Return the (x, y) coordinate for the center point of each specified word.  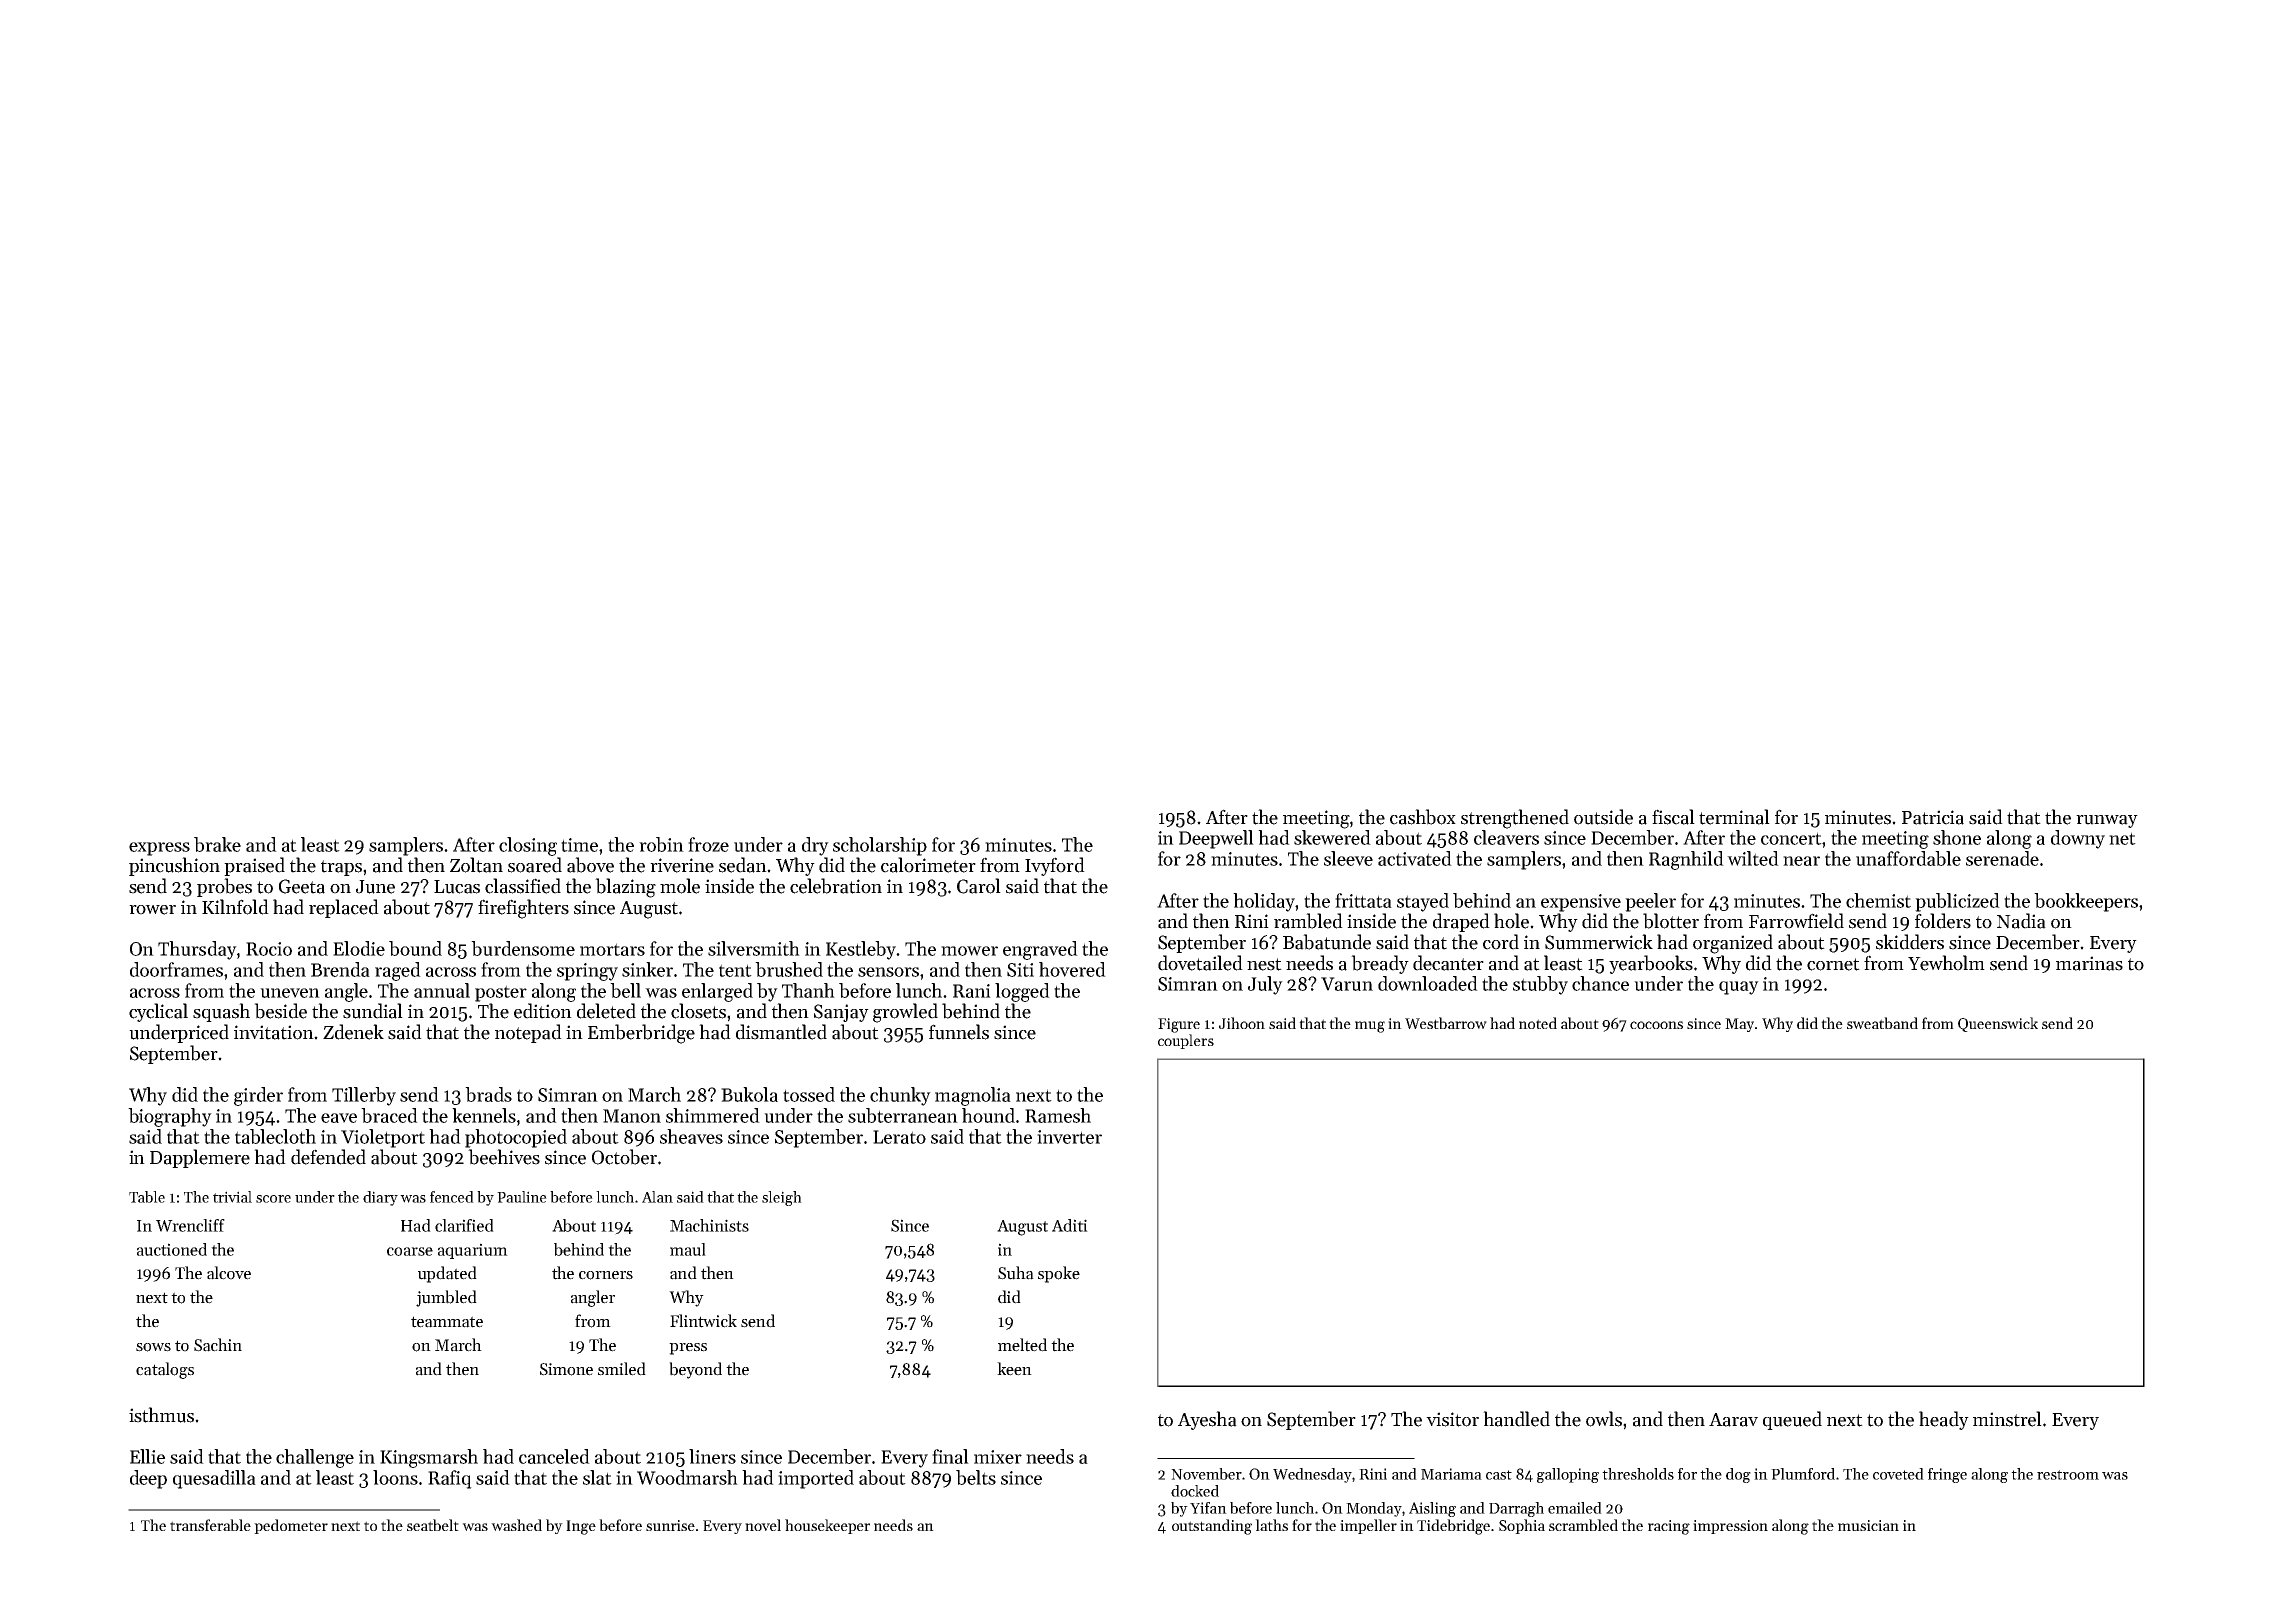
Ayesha (1207, 1420)
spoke (1059, 1274)
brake (217, 844)
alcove (229, 1273)
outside (1603, 817)
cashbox (1423, 817)
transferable (210, 1525)
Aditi (1070, 1225)
